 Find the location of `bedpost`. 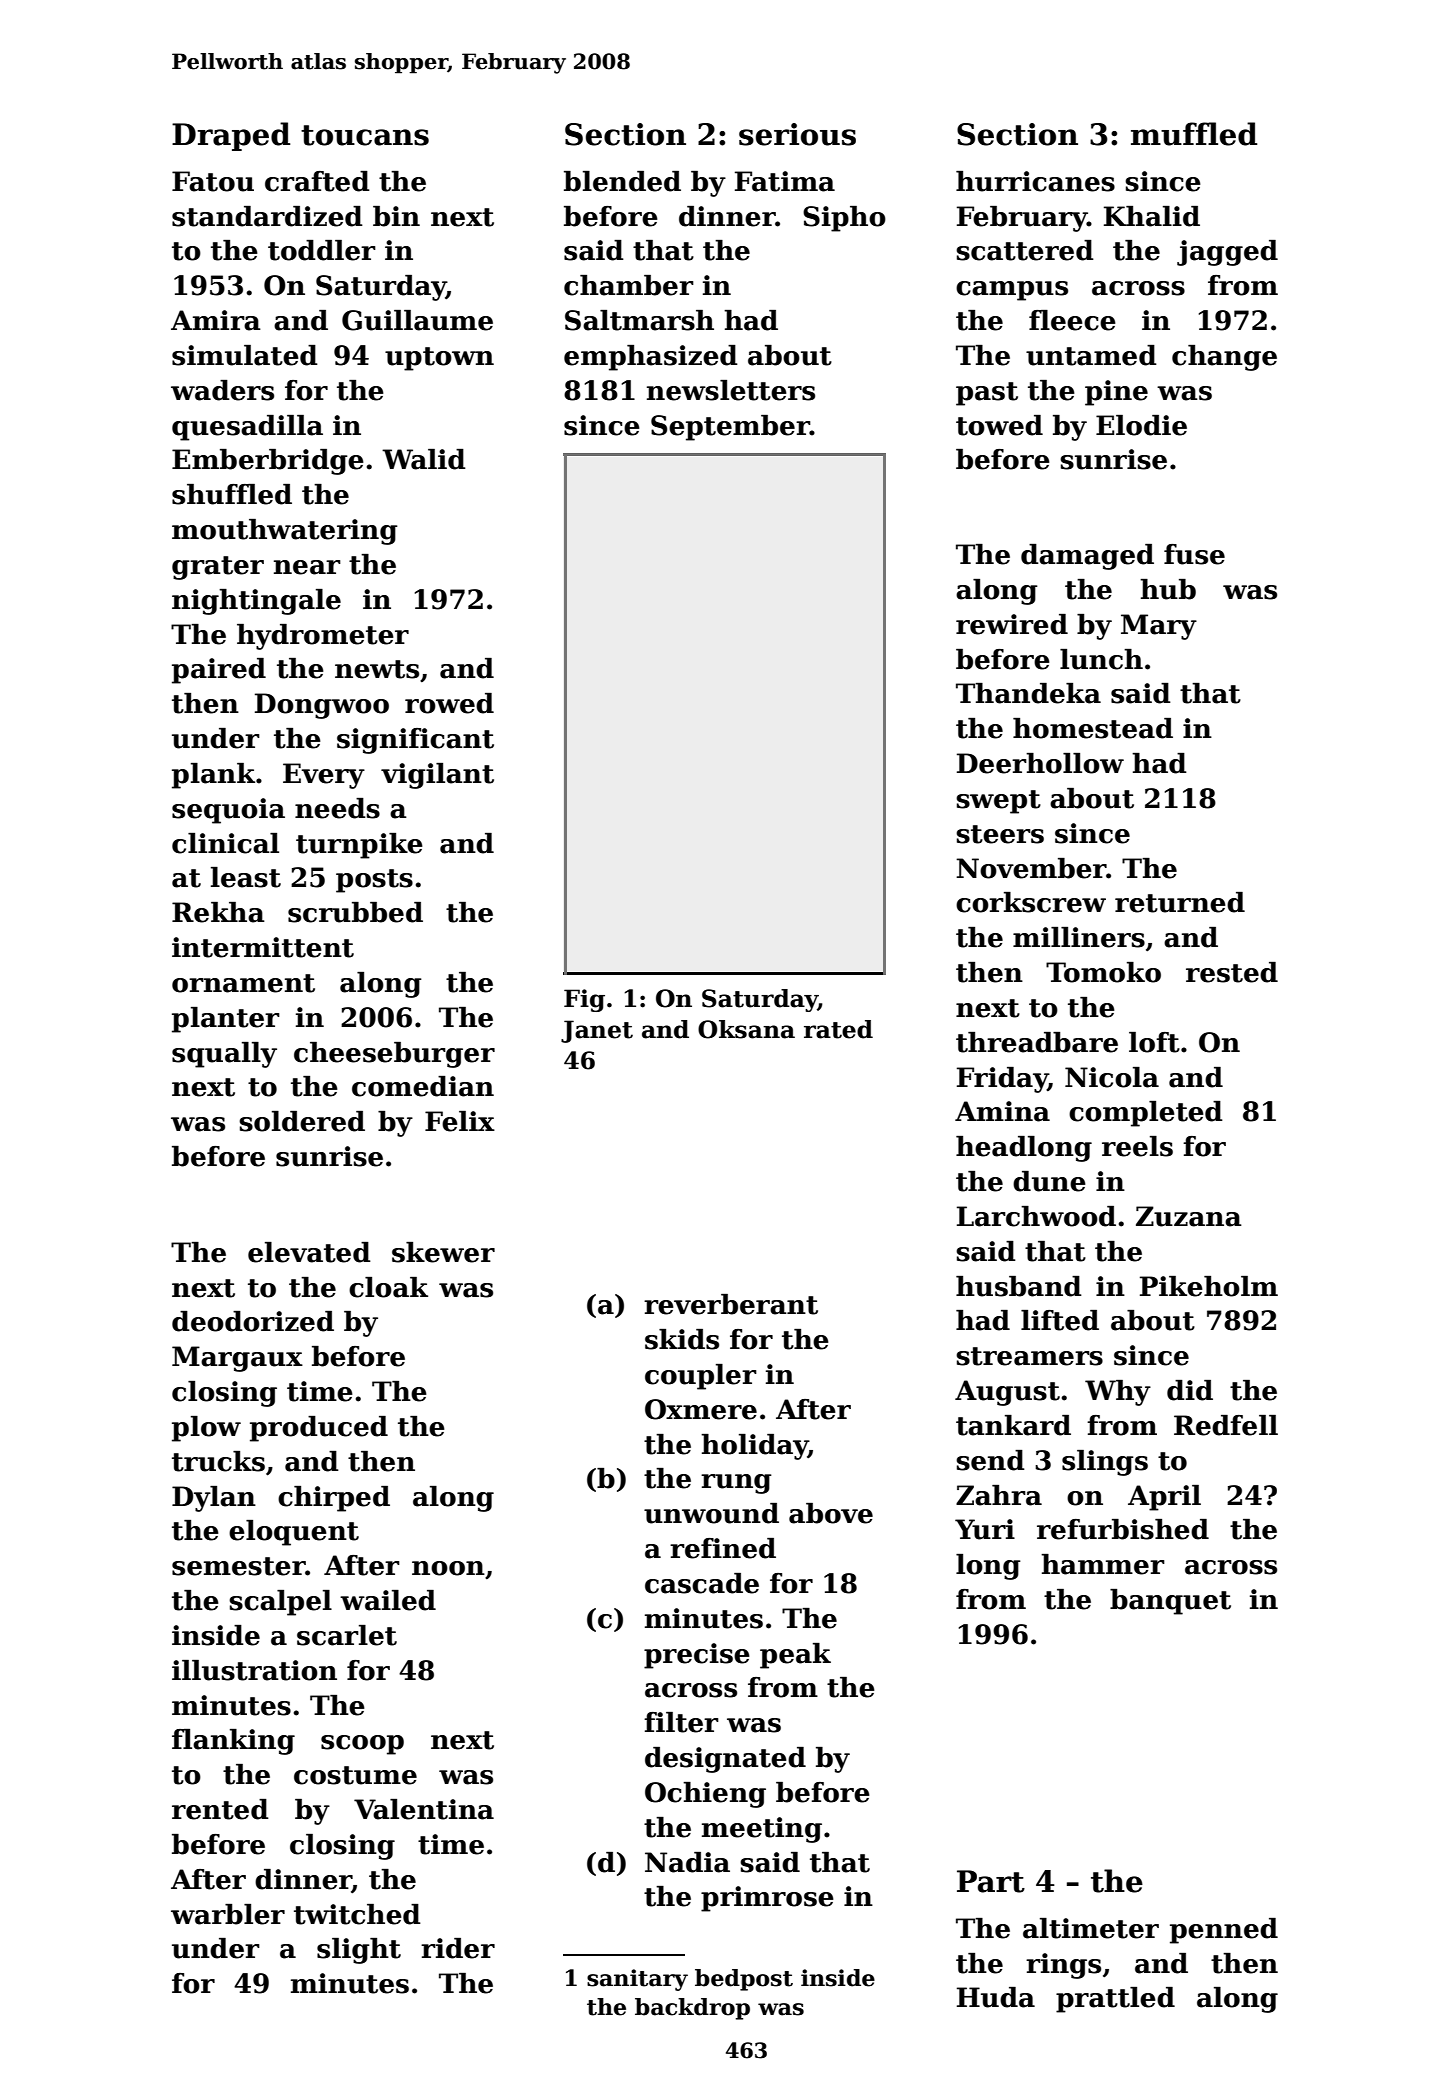

bedpost is located at coordinates (744, 1980).
